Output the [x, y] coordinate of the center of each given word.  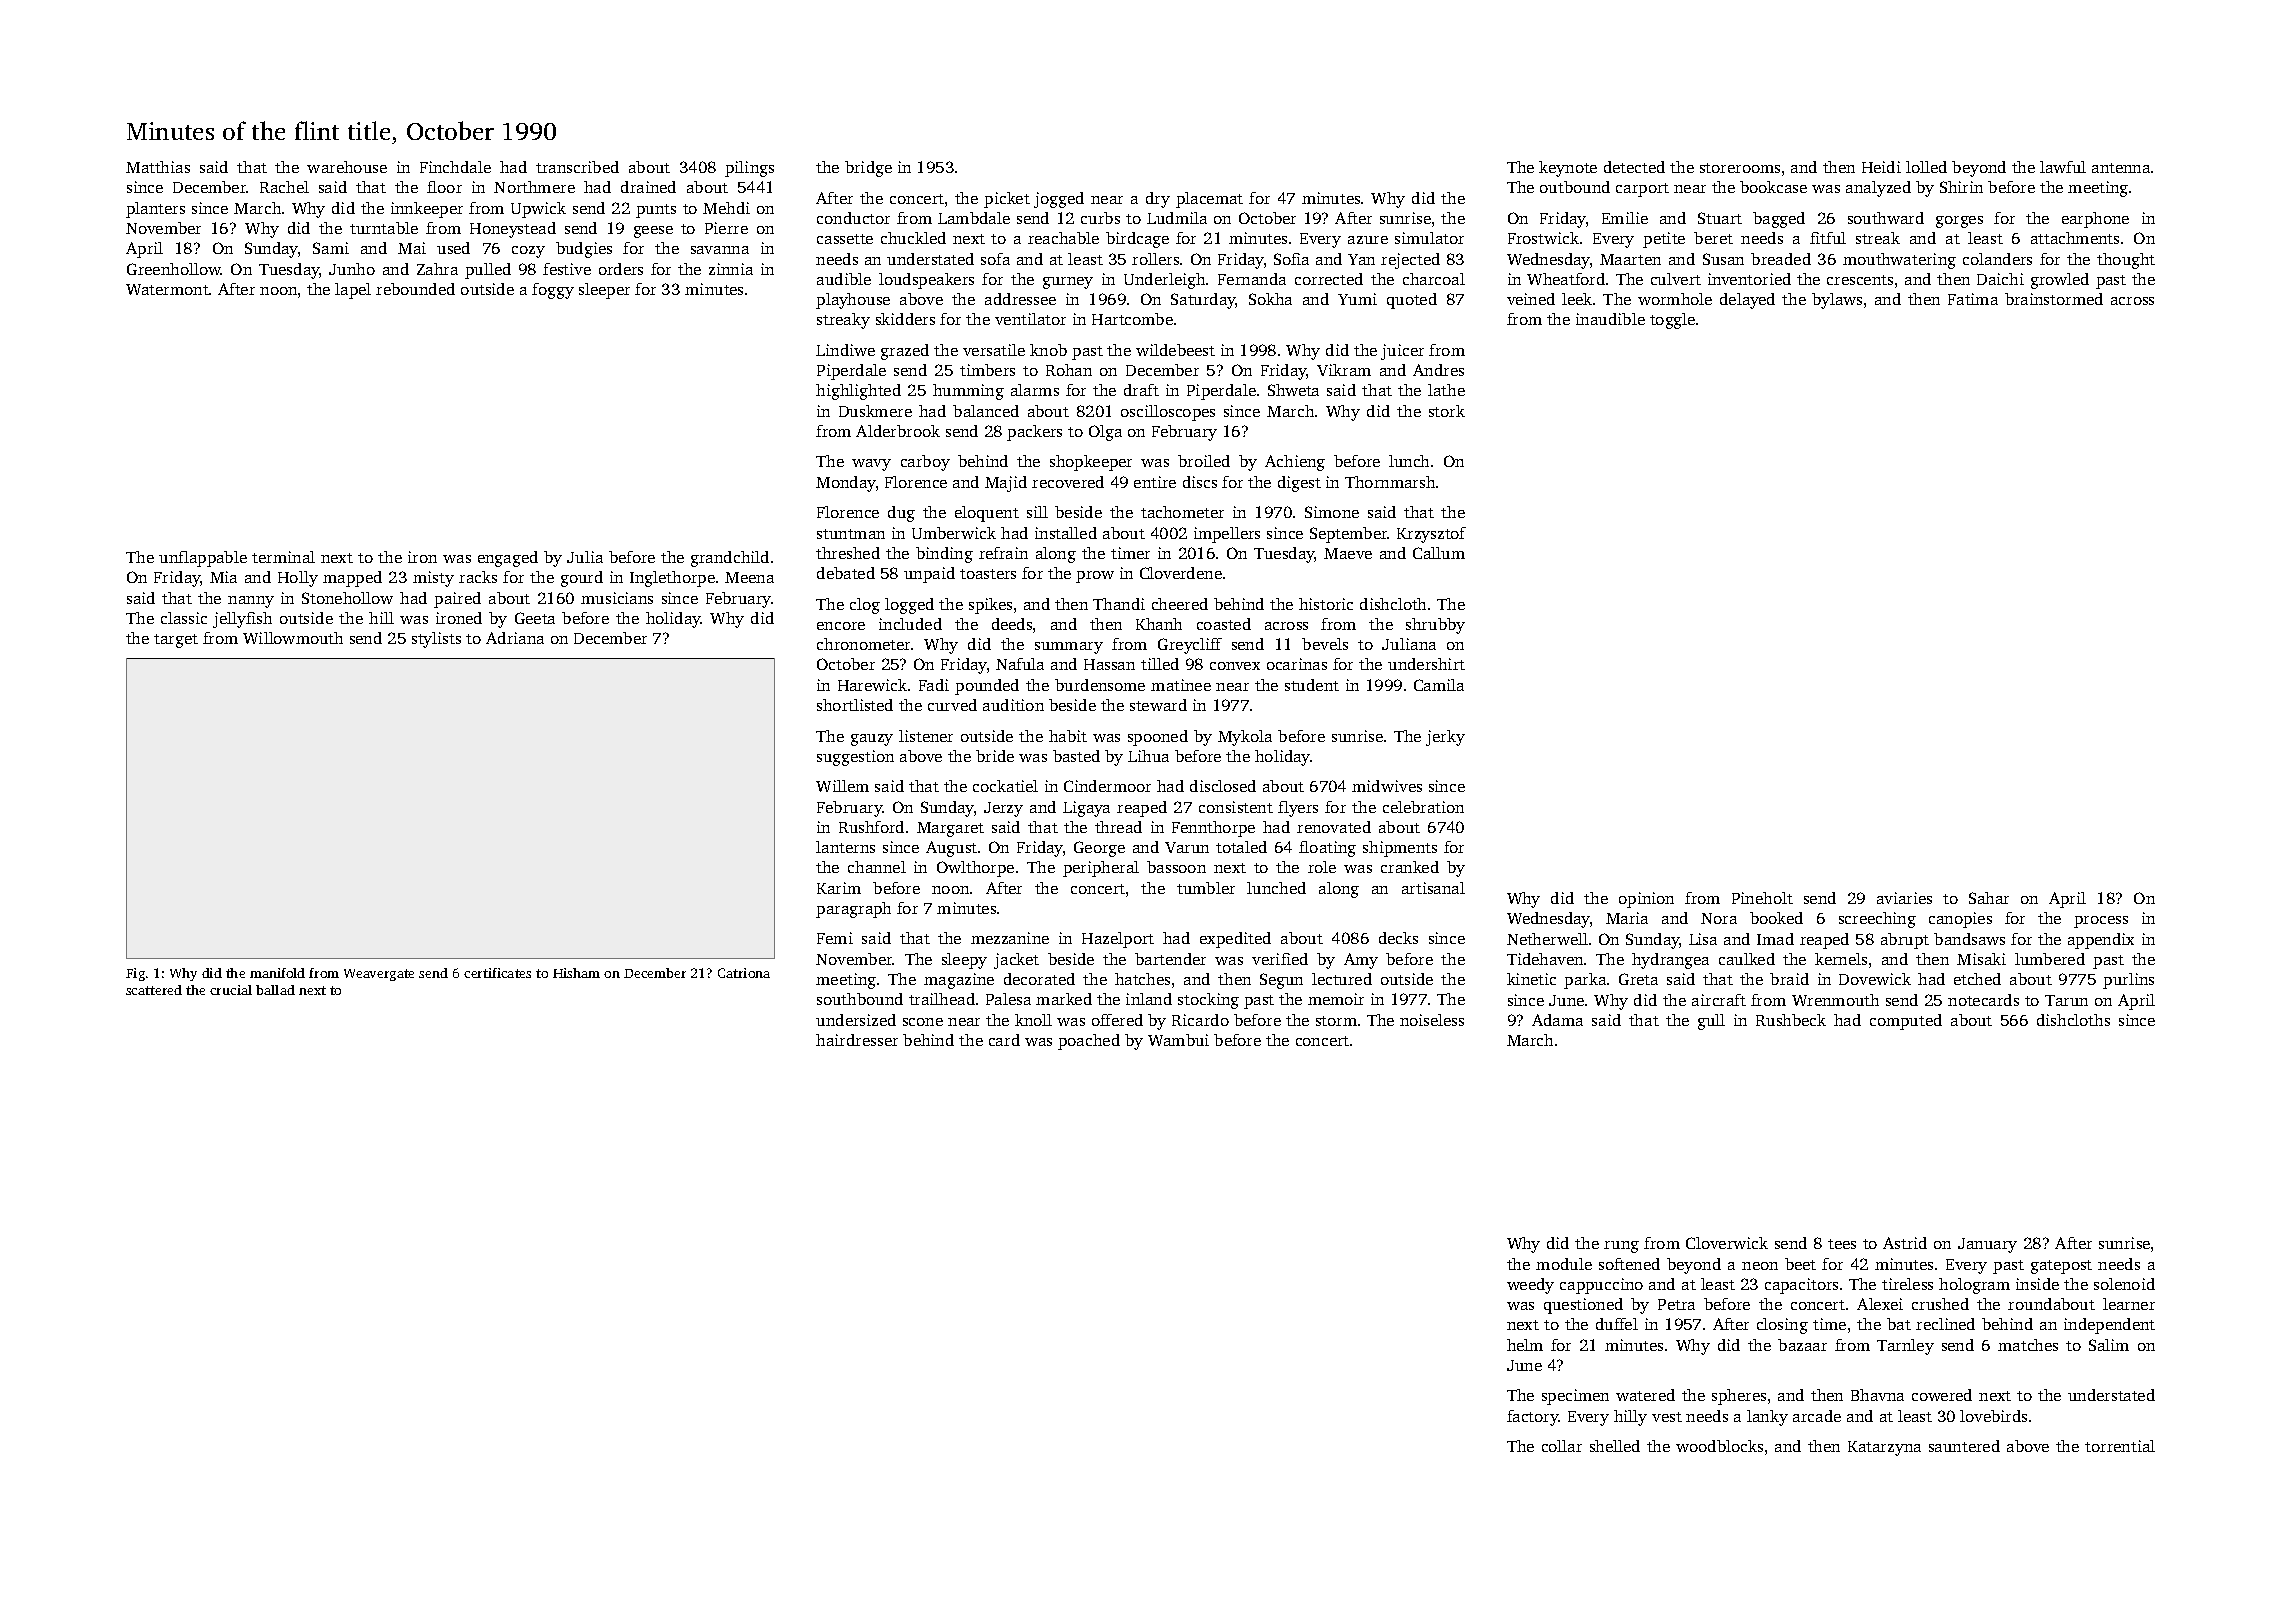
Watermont [167, 289]
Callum [1439, 553]
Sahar [1989, 898]
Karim [839, 888]
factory [1533, 1418]
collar [1562, 1446]
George [1099, 849]
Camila [1439, 685]
